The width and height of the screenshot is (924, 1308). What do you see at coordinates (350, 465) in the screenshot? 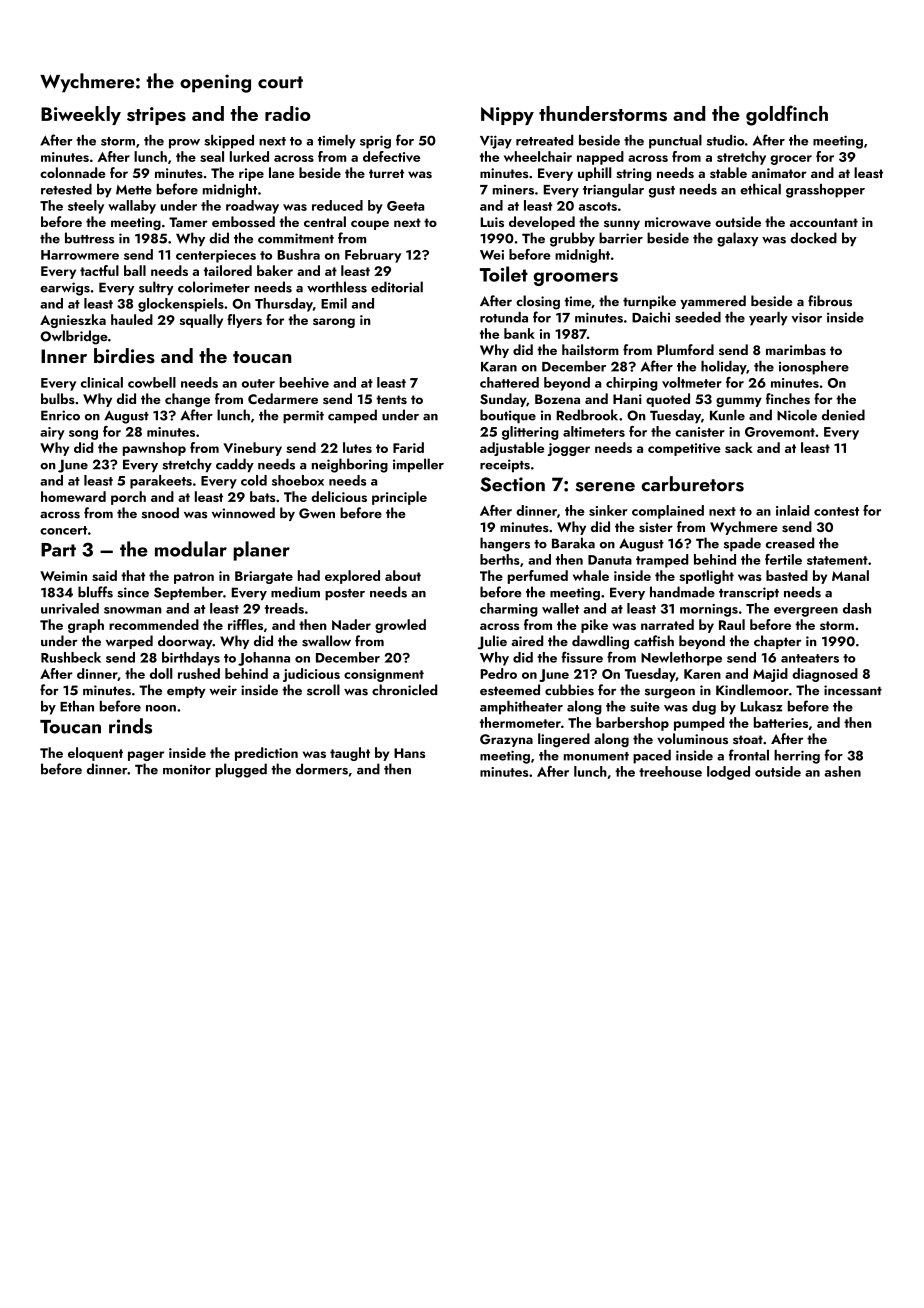
I see `neighboring` at bounding box center [350, 465].
